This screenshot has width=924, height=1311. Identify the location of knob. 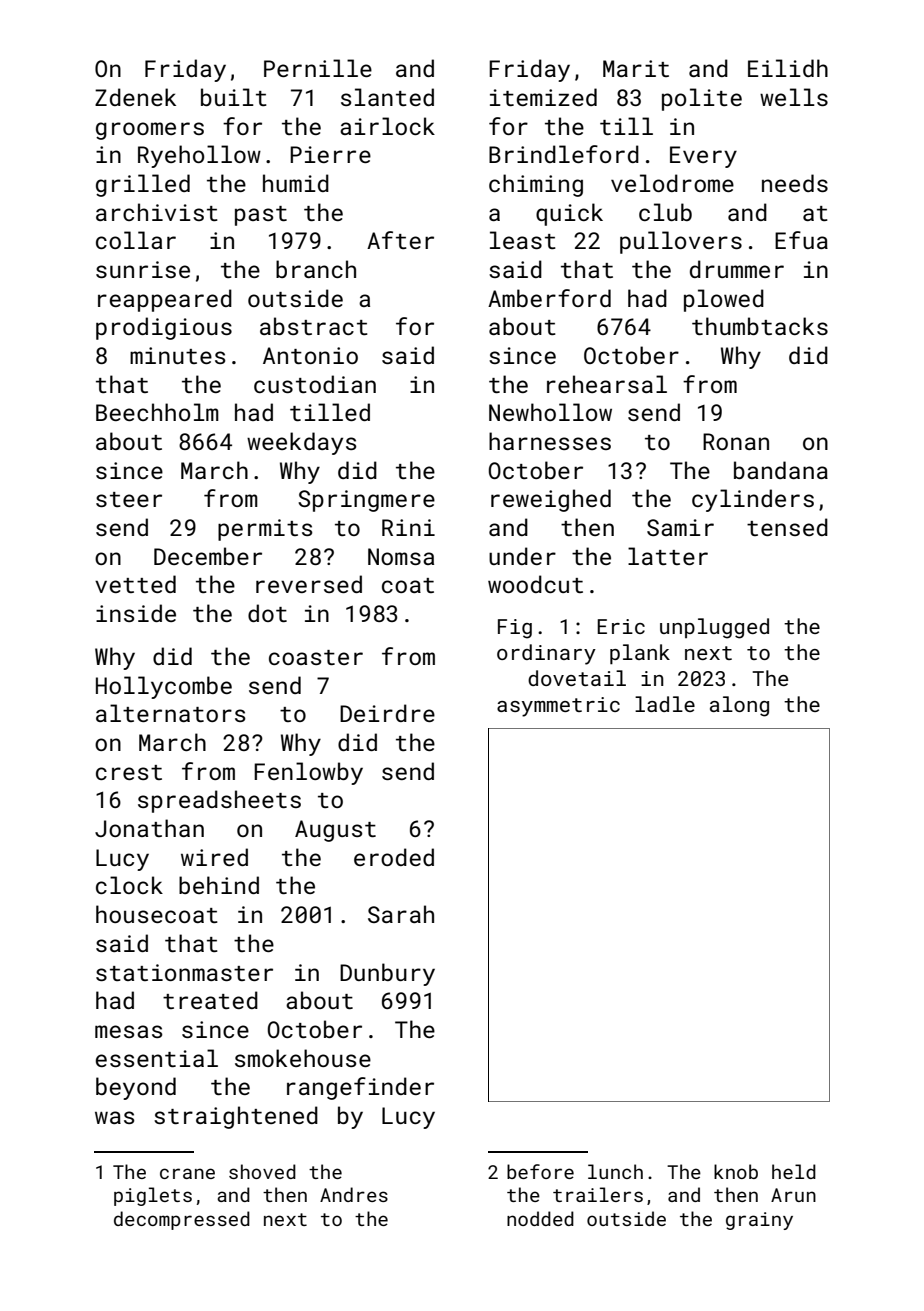
(736, 1171).
